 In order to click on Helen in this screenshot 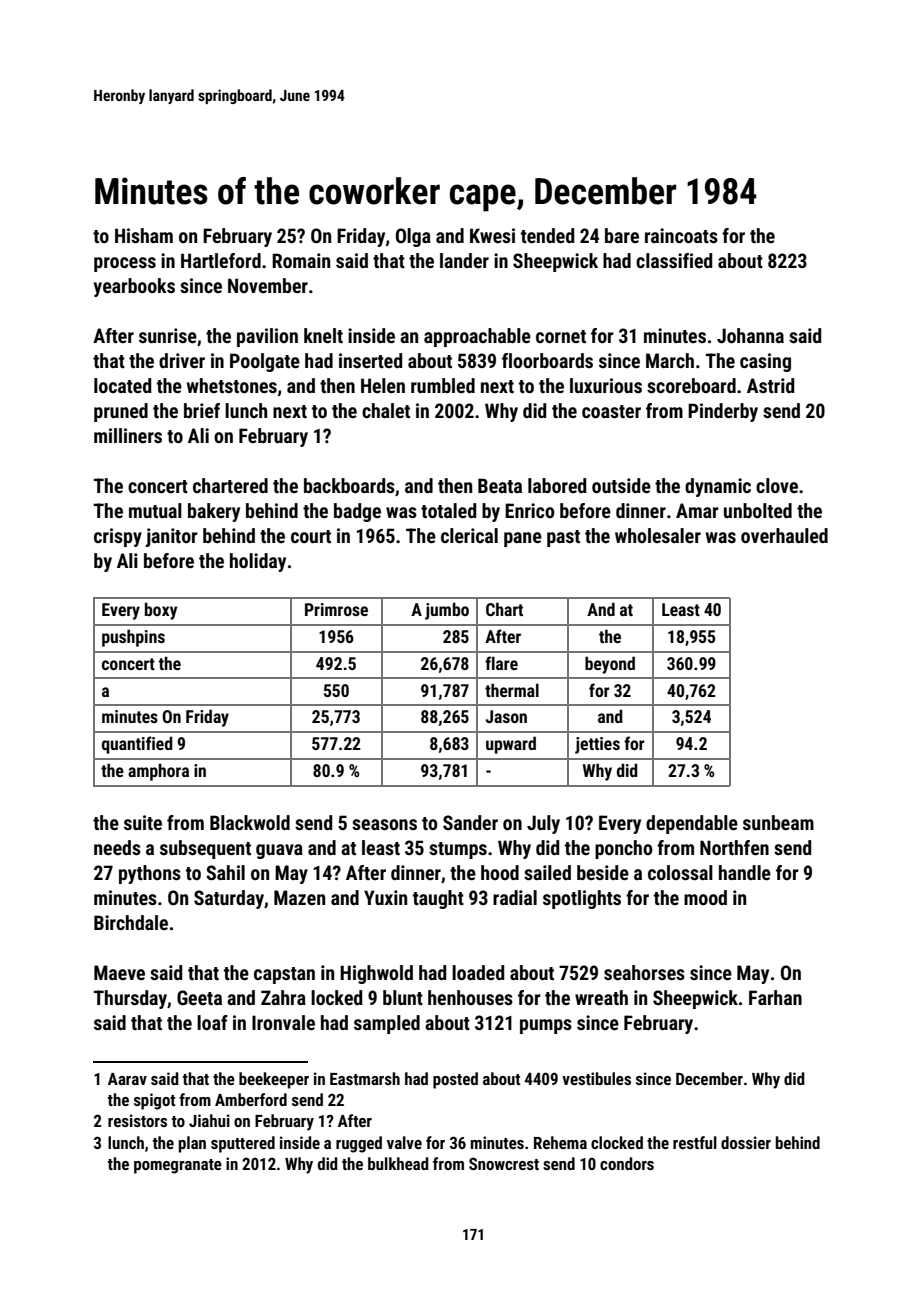, I will do `click(383, 385)`.
